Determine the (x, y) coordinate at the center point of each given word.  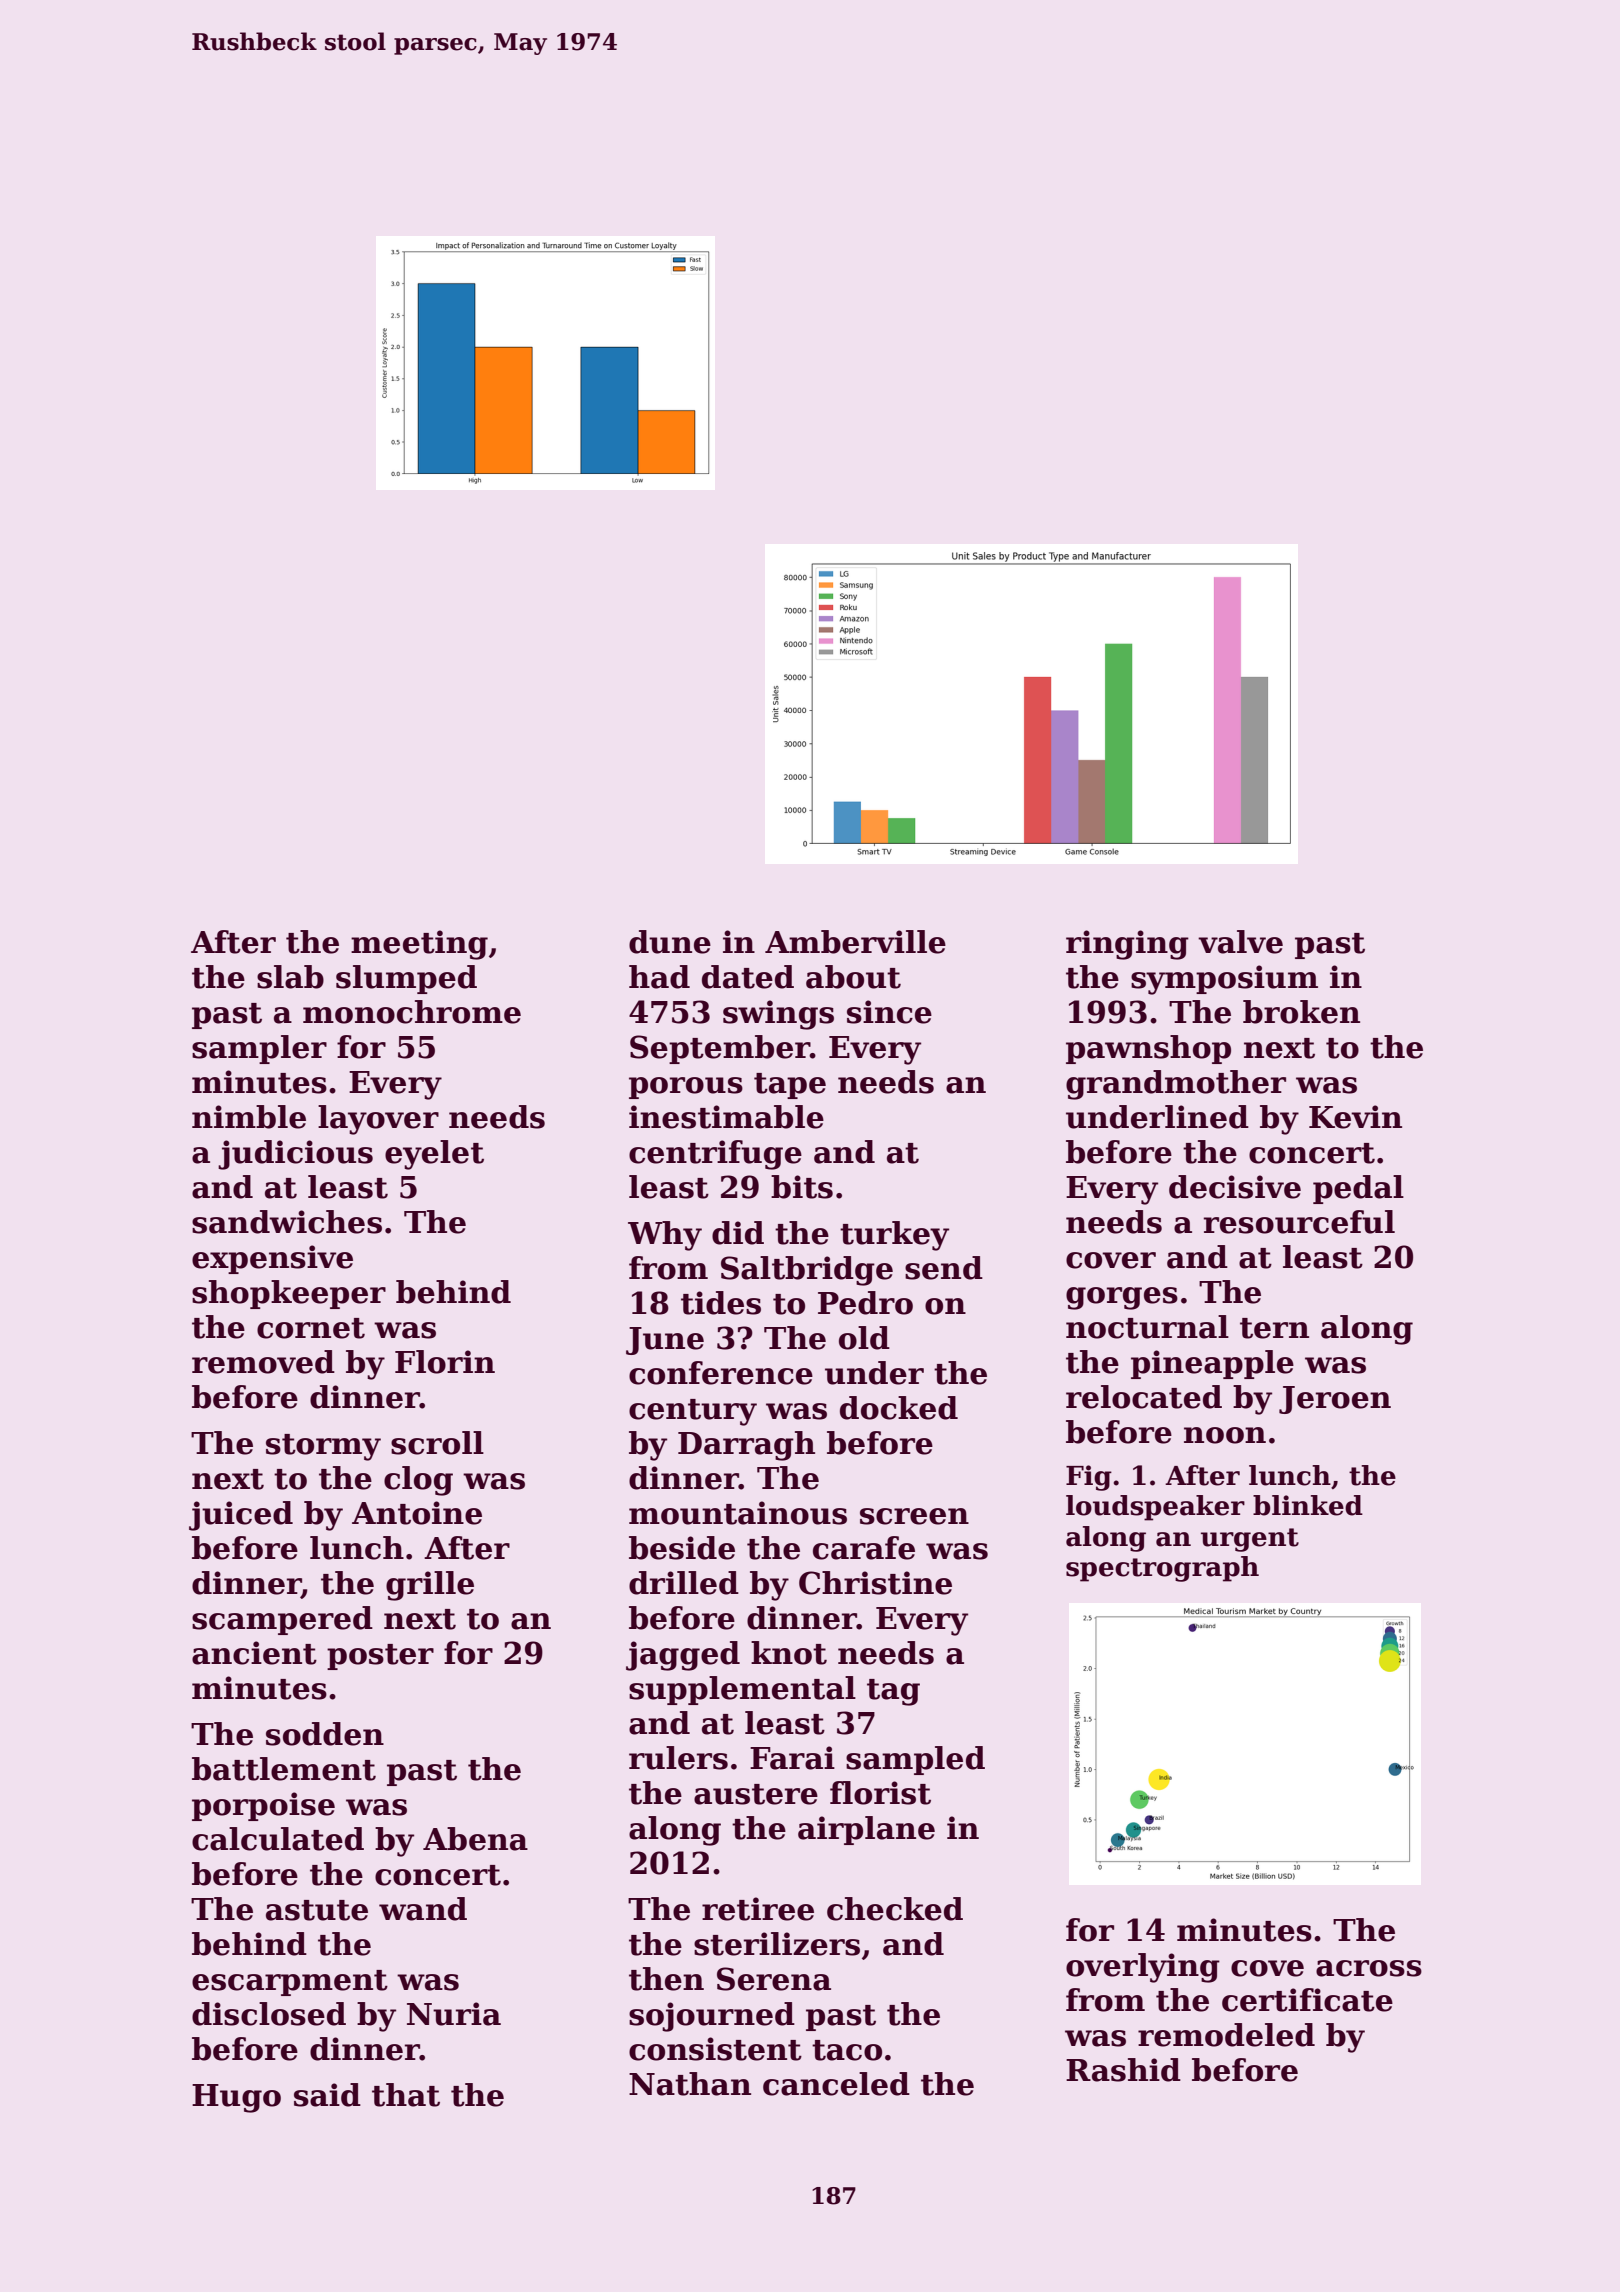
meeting (419, 945)
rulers (678, 1758)
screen (914, 1516)
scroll (437, 1443)
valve (1240, 942)
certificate (1307, 2000)
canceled (836, 2084)
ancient (254, 1653)
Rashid (1123, 2070)
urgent (1250, 1540)
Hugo (236, 2098)
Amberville (855, 942)
